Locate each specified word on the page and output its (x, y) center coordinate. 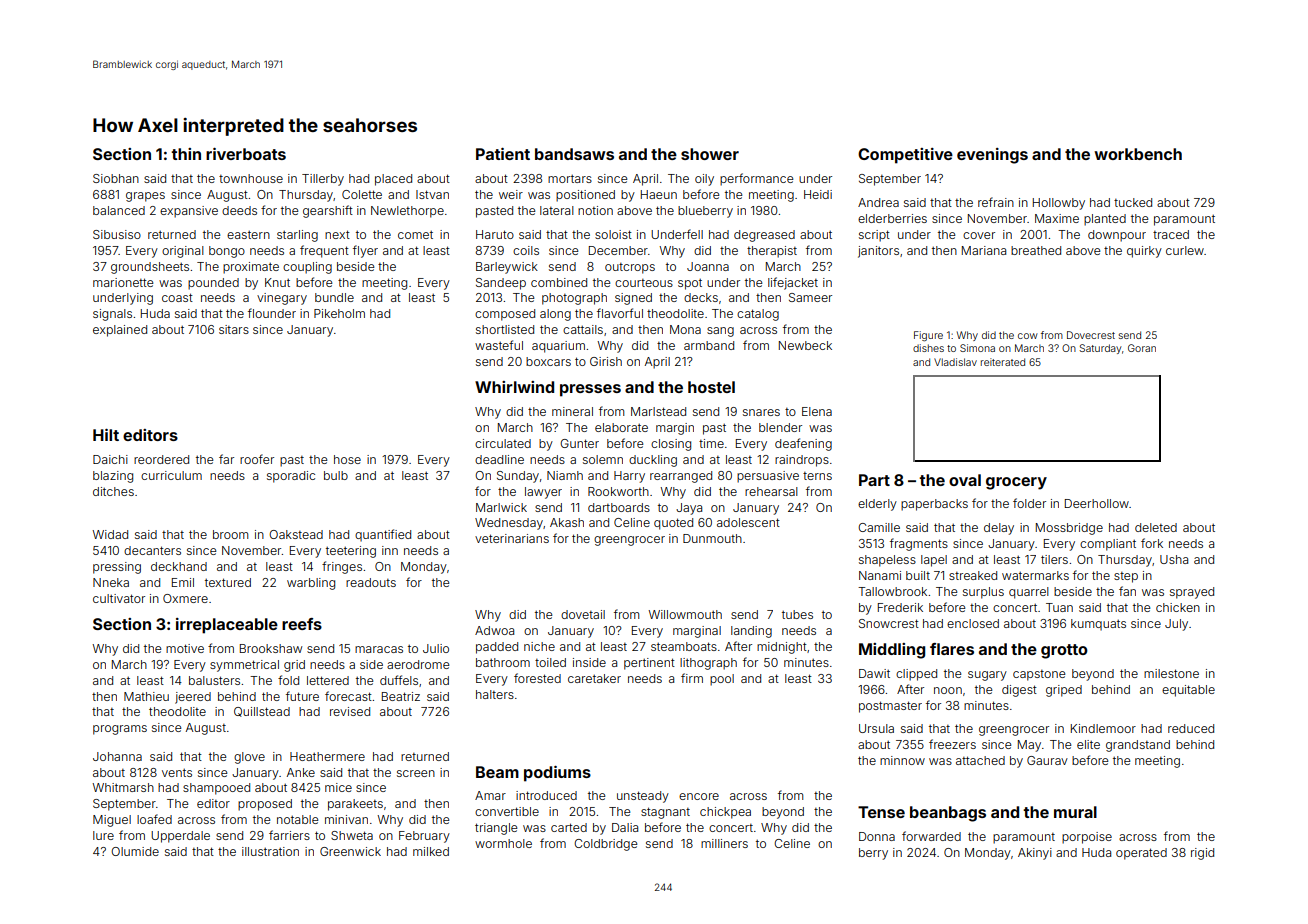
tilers (1054, 559)
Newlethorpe (407, 212)
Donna (877, 836)
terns (817, 476)
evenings (992, 156)
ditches (113, 491)
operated (1141, 854)
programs (120, 730)
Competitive (905, 156)
